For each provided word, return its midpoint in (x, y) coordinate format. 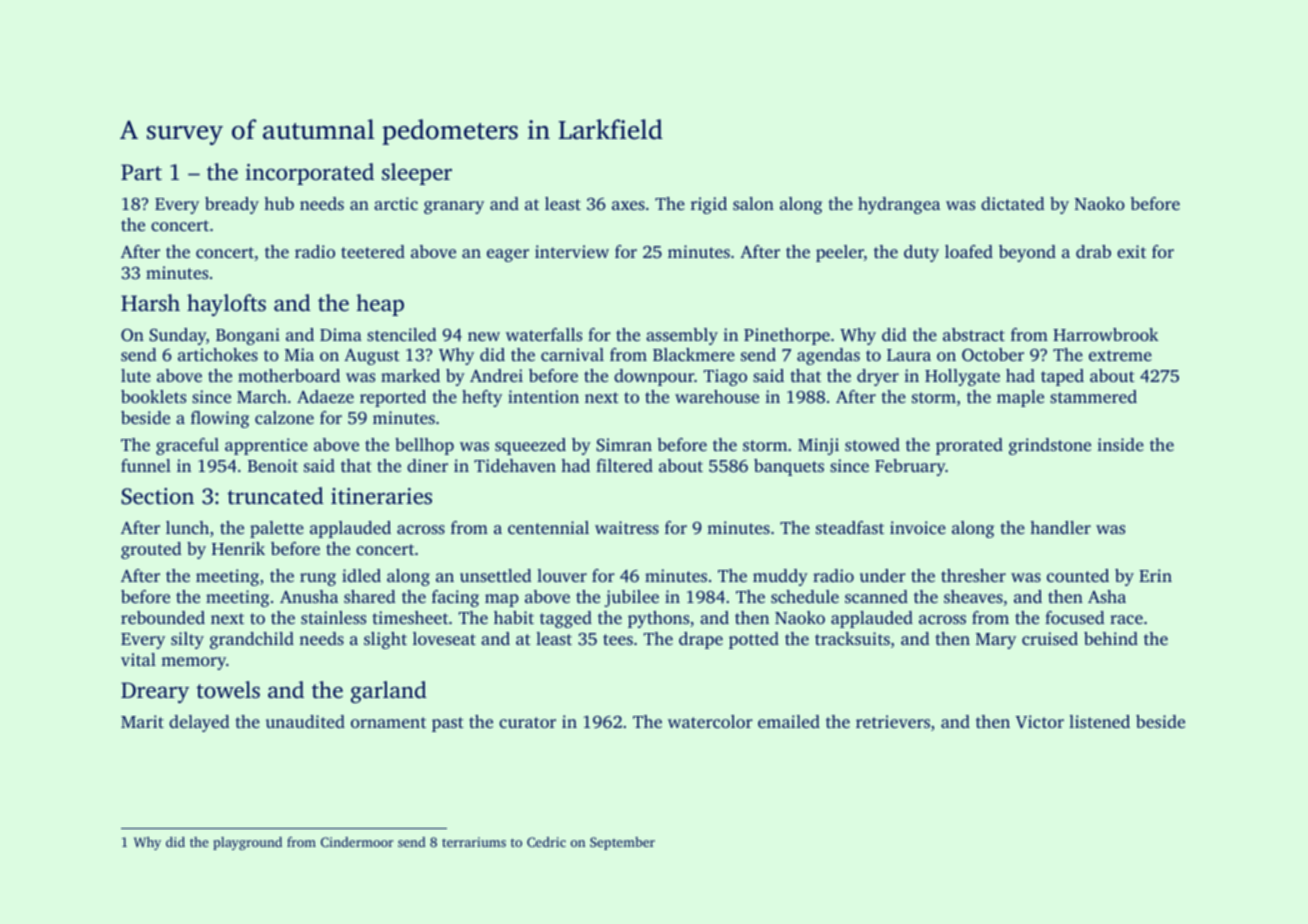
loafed (969, 251)
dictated (1013, 203)
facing (455, 598)
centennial (548, 527)
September (622, 843)
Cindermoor (357, 842)
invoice (918, 527)
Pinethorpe (787, 336)
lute (136, 375)
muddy (780, 577)
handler (1060, 527)
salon (753, 203)
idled (361, 575)
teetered (373, 251)
